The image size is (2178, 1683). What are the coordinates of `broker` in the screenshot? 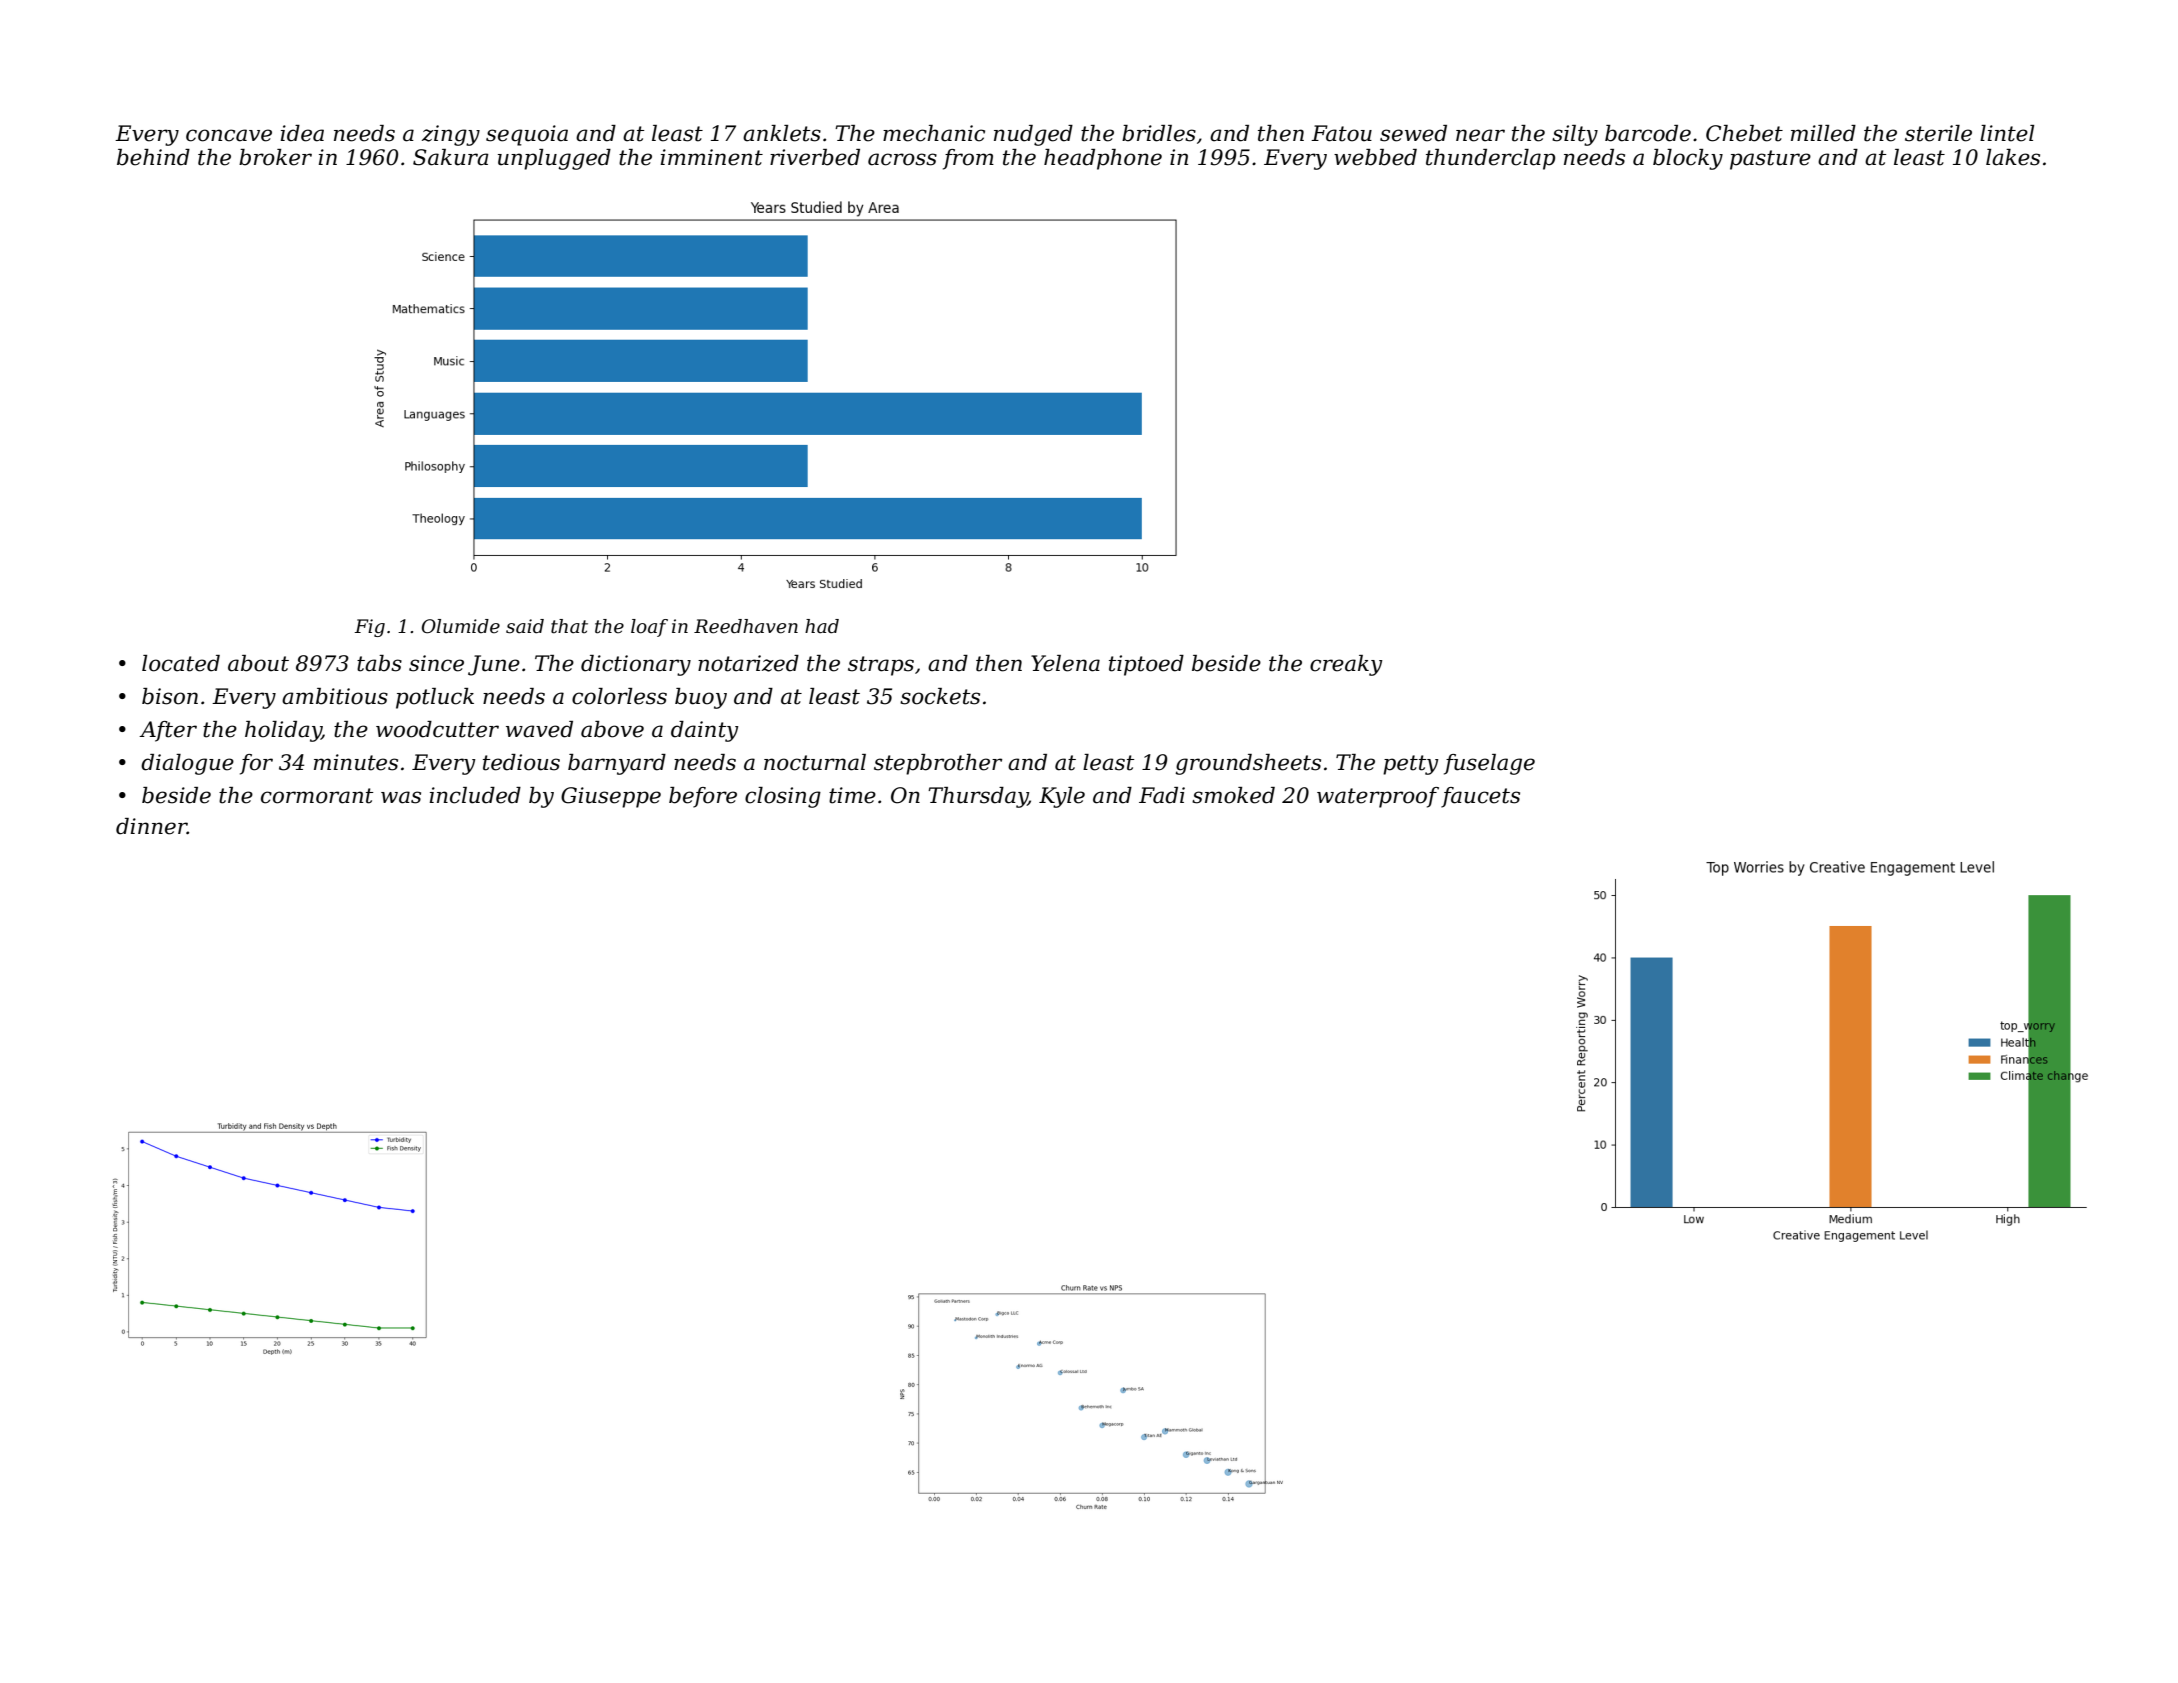 It's located at (275, 157).
